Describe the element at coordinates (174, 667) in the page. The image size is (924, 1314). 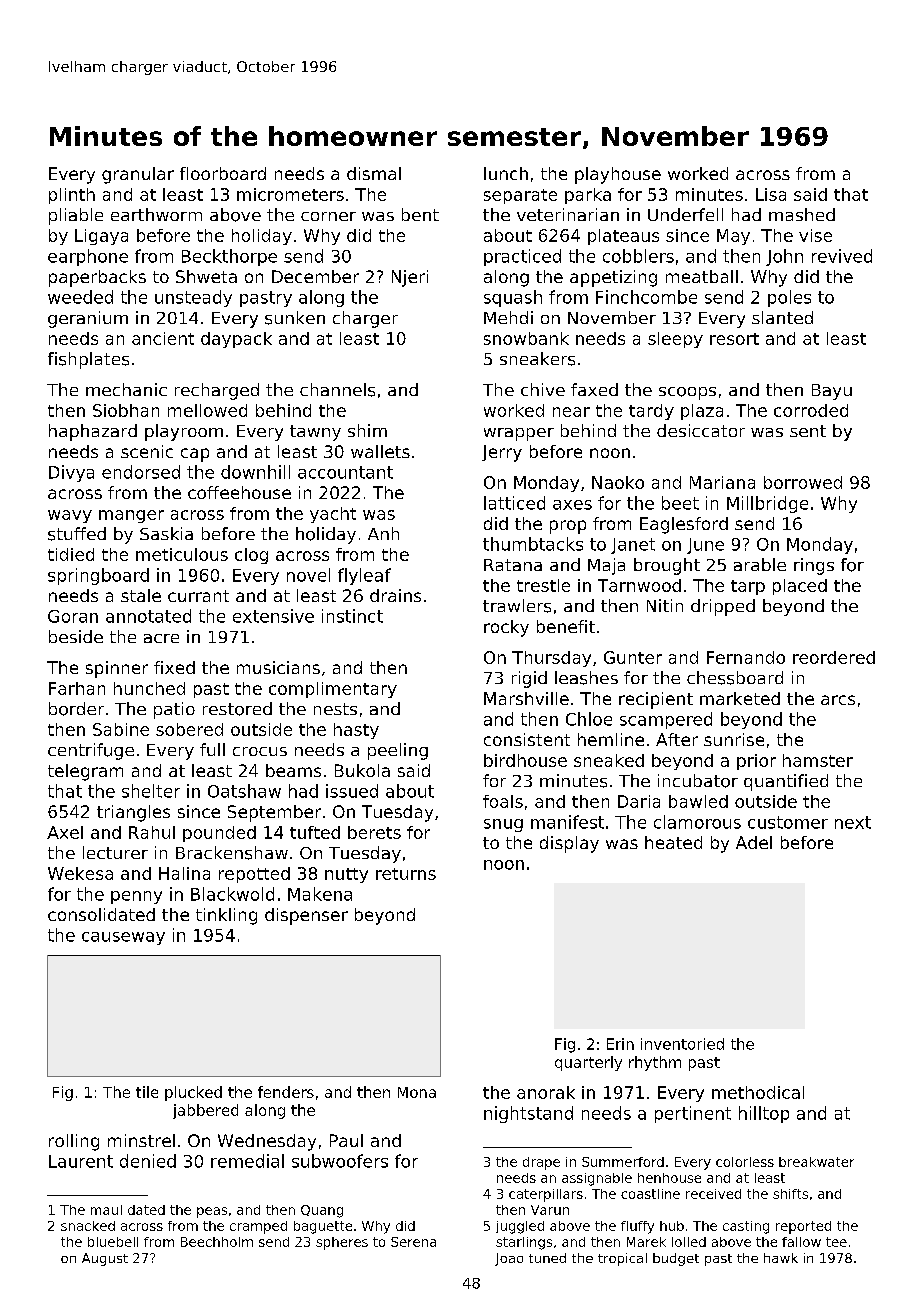
I see `fixed` at that location.
